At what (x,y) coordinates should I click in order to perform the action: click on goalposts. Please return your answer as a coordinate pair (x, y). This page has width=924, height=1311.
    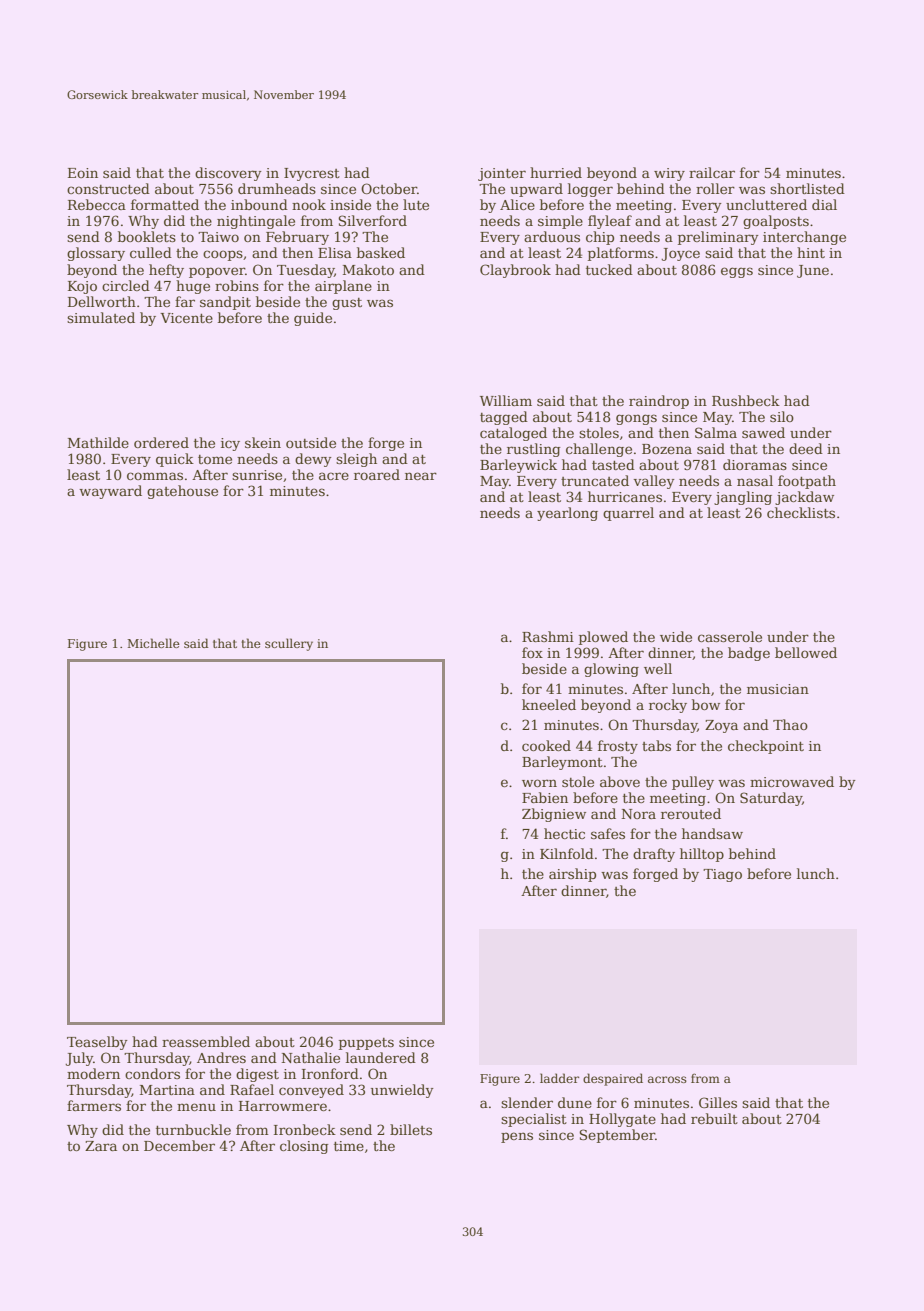
    Looking at the image, I should click on (776, 222).
